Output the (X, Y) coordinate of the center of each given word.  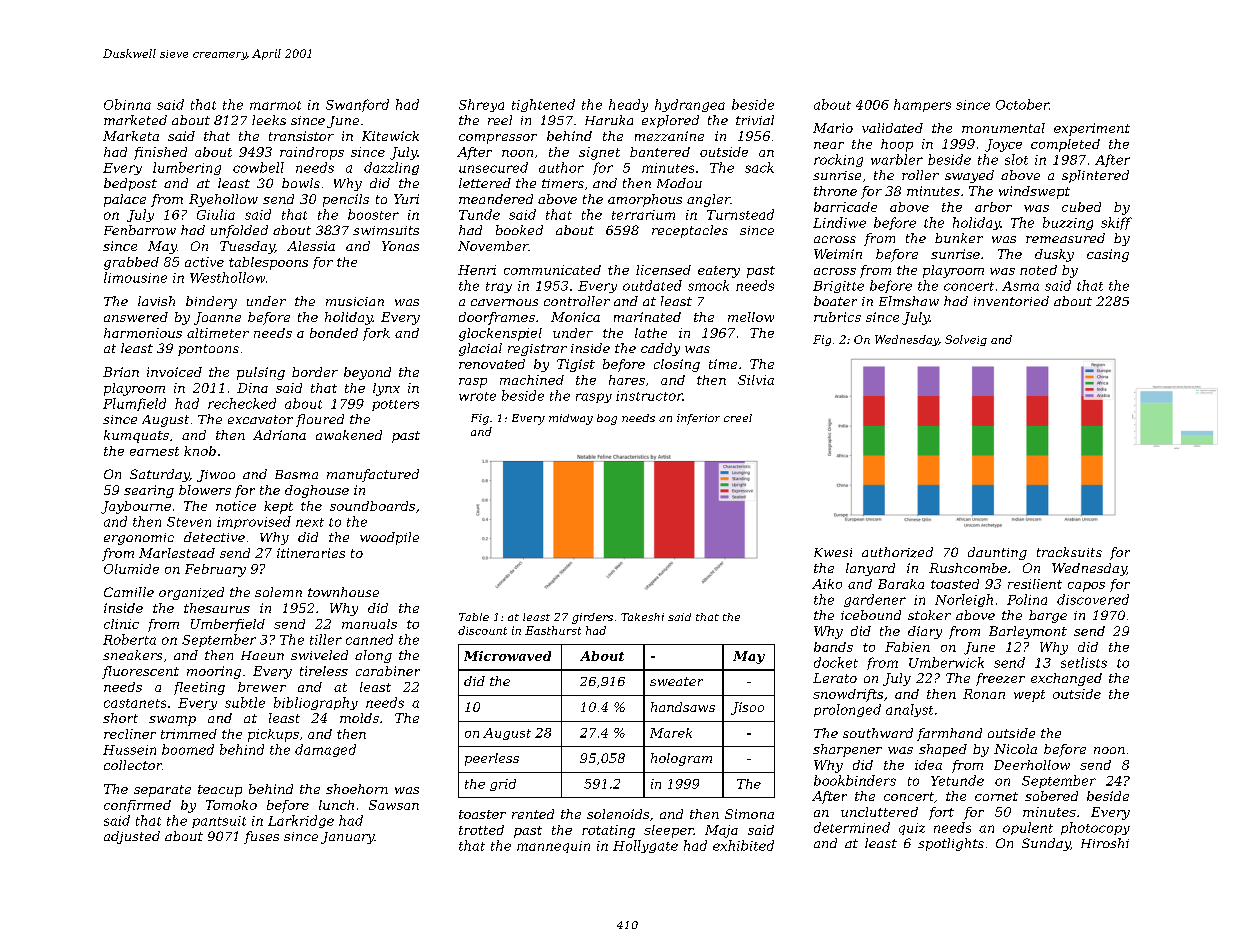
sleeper (669, 831)
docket (836, 662)
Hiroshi (1105, 843)
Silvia (756, 380)
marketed (135, 120)
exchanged (1066, 679)
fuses (261, 837)
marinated (647, 317)
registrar (537, 350)
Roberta (129, 639)
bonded (334, 333)
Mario (833, 128)
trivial (755, 120)
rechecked (242, 403)
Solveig (966, 340)
